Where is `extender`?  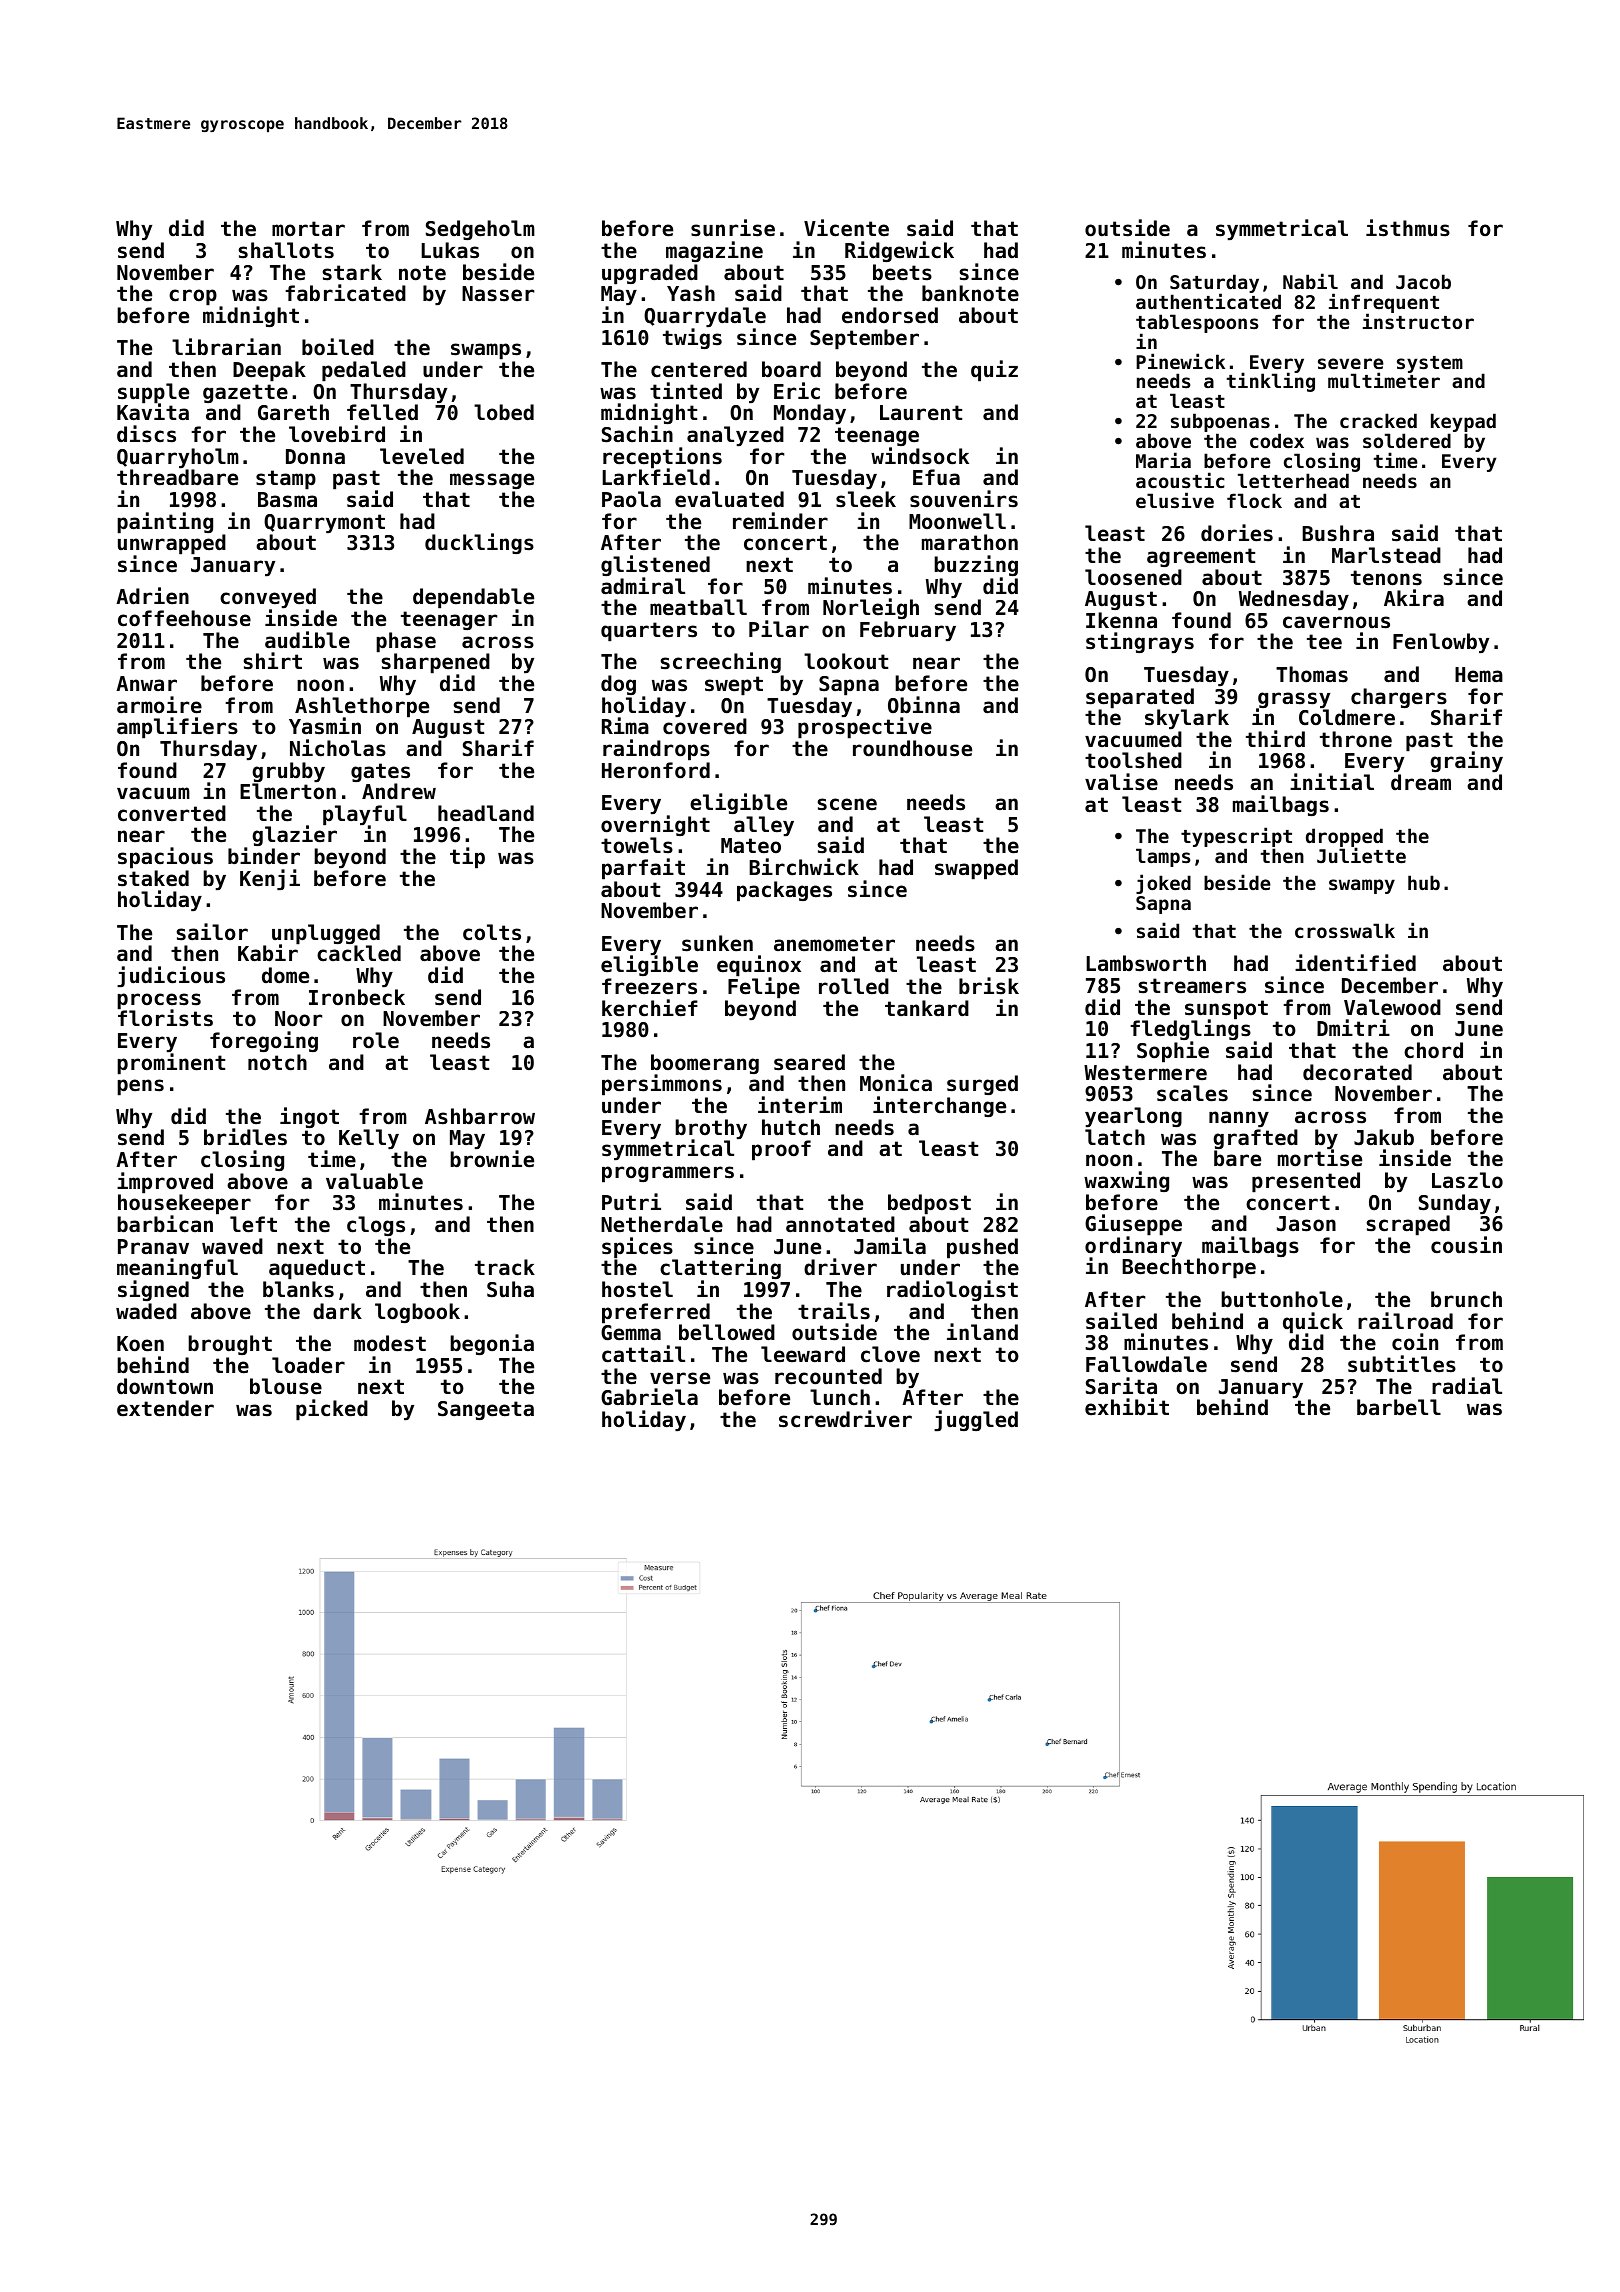 extender is located at coordinates (165, 1408).
